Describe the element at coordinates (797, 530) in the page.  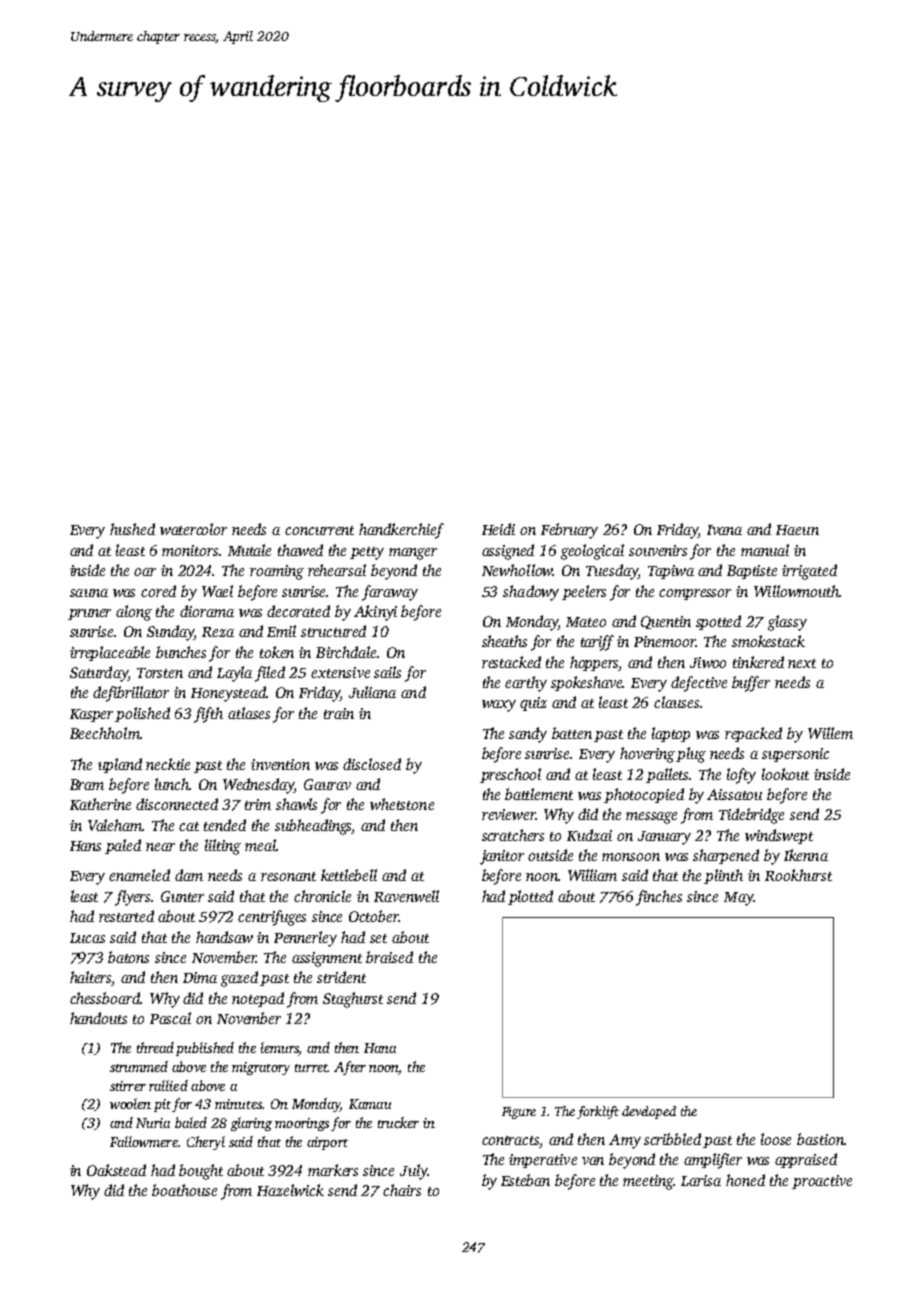
I see `Haeun` at that location.
